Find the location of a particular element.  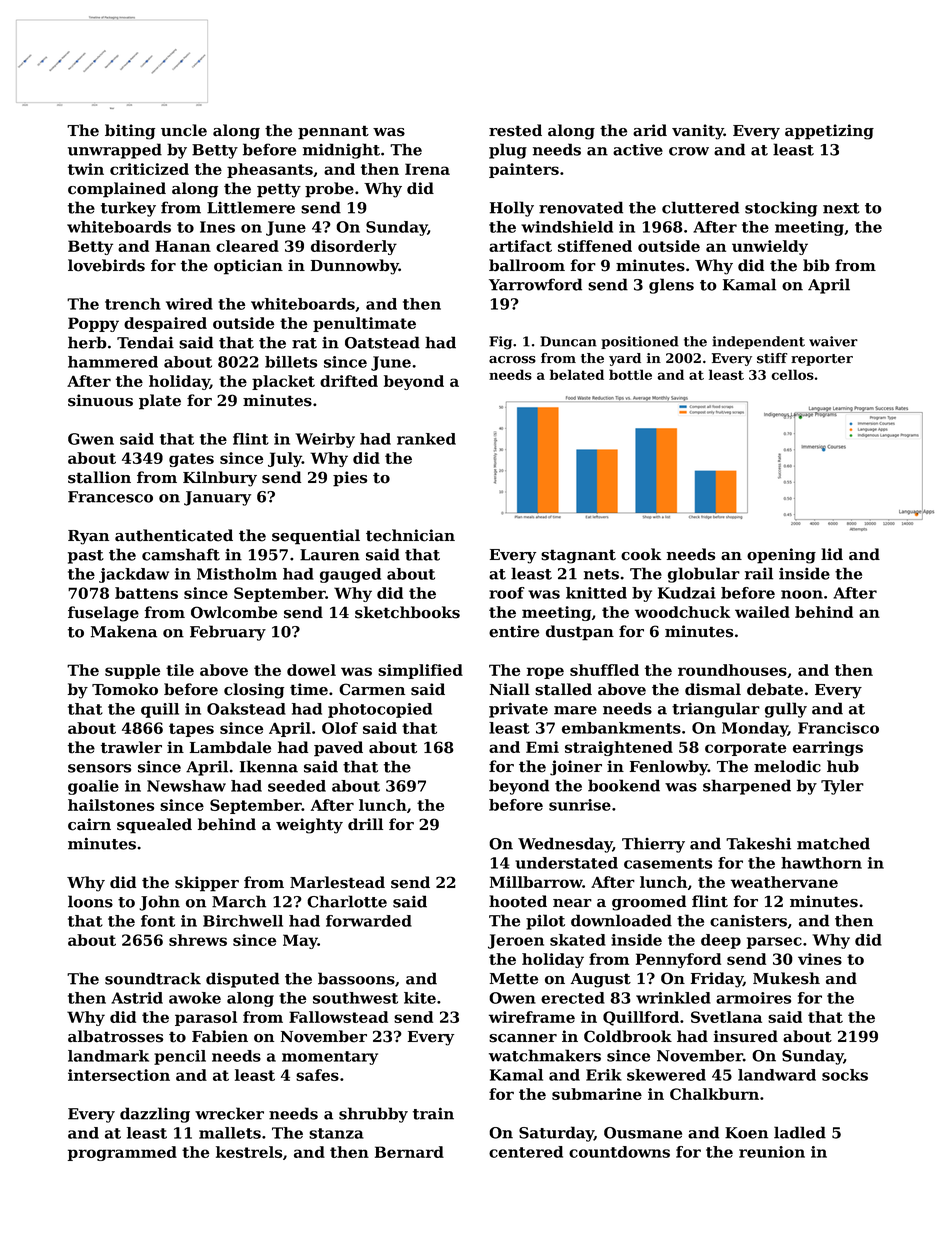

dazzling is located at coordinates (155, 1115).
